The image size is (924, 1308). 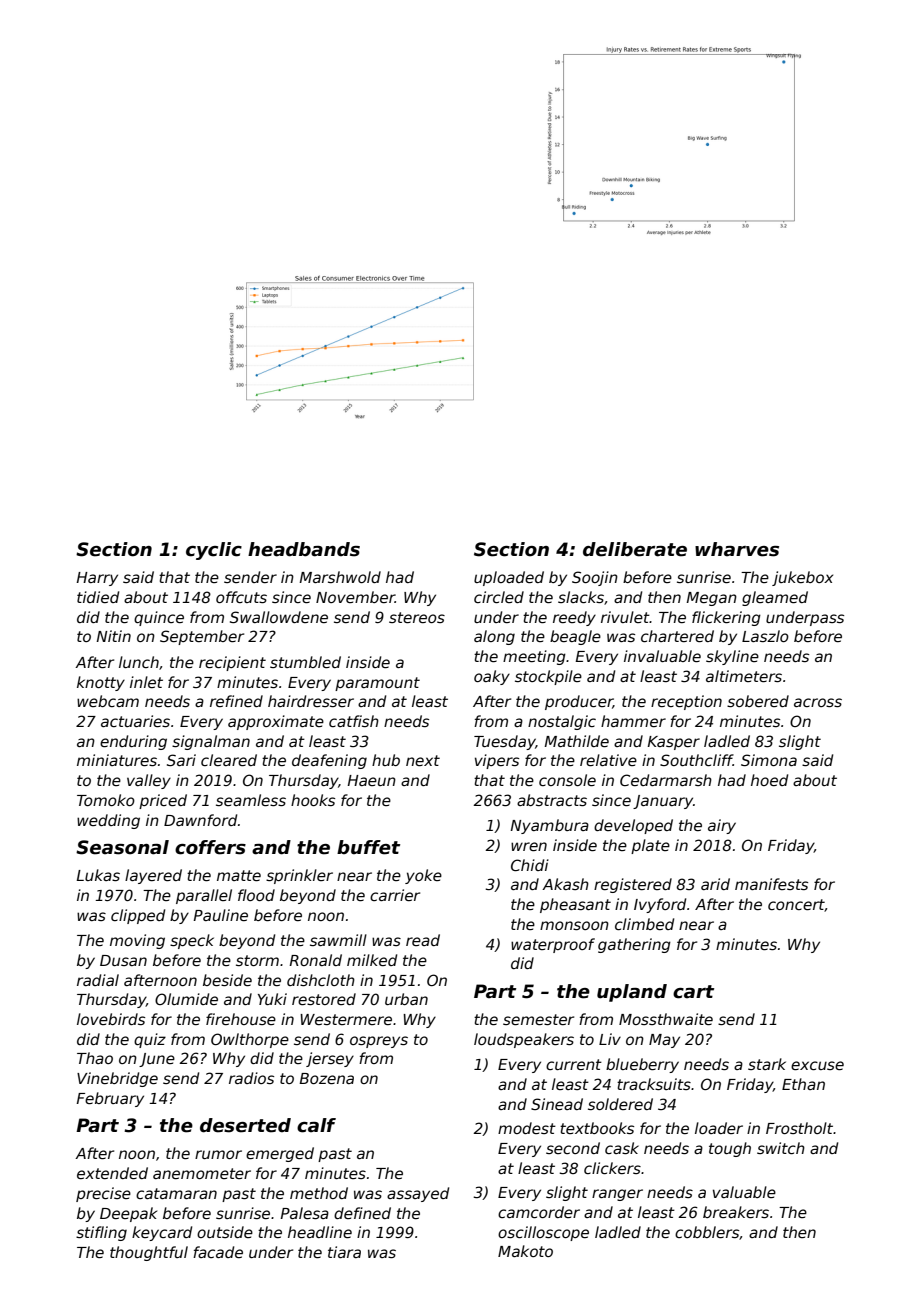 What do you see at coordinates (146, 682) in the page?
I see `inlet` at bounding box center [146, 682].
